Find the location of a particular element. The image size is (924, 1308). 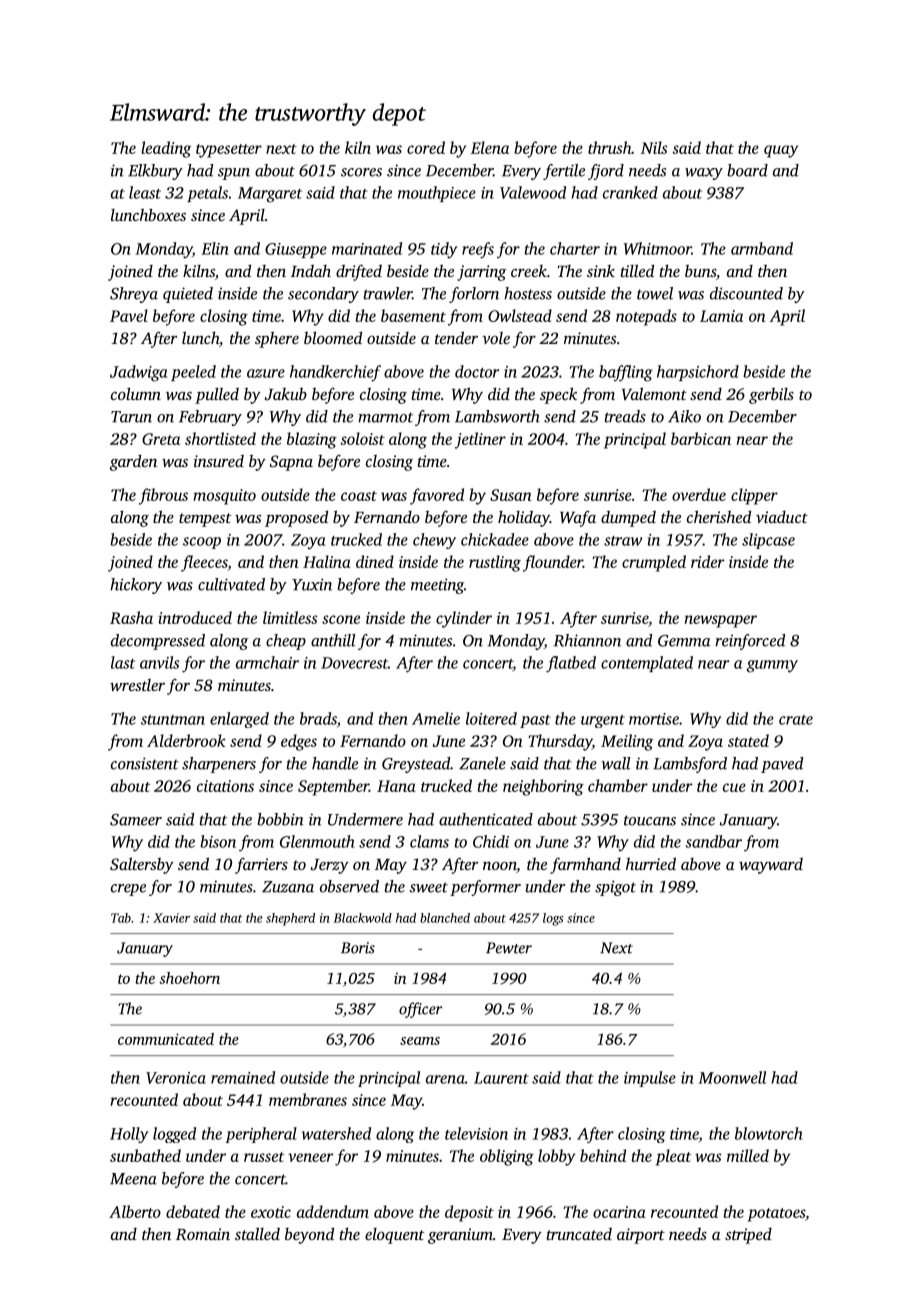

barbican is located at coordinates (701, 438).
